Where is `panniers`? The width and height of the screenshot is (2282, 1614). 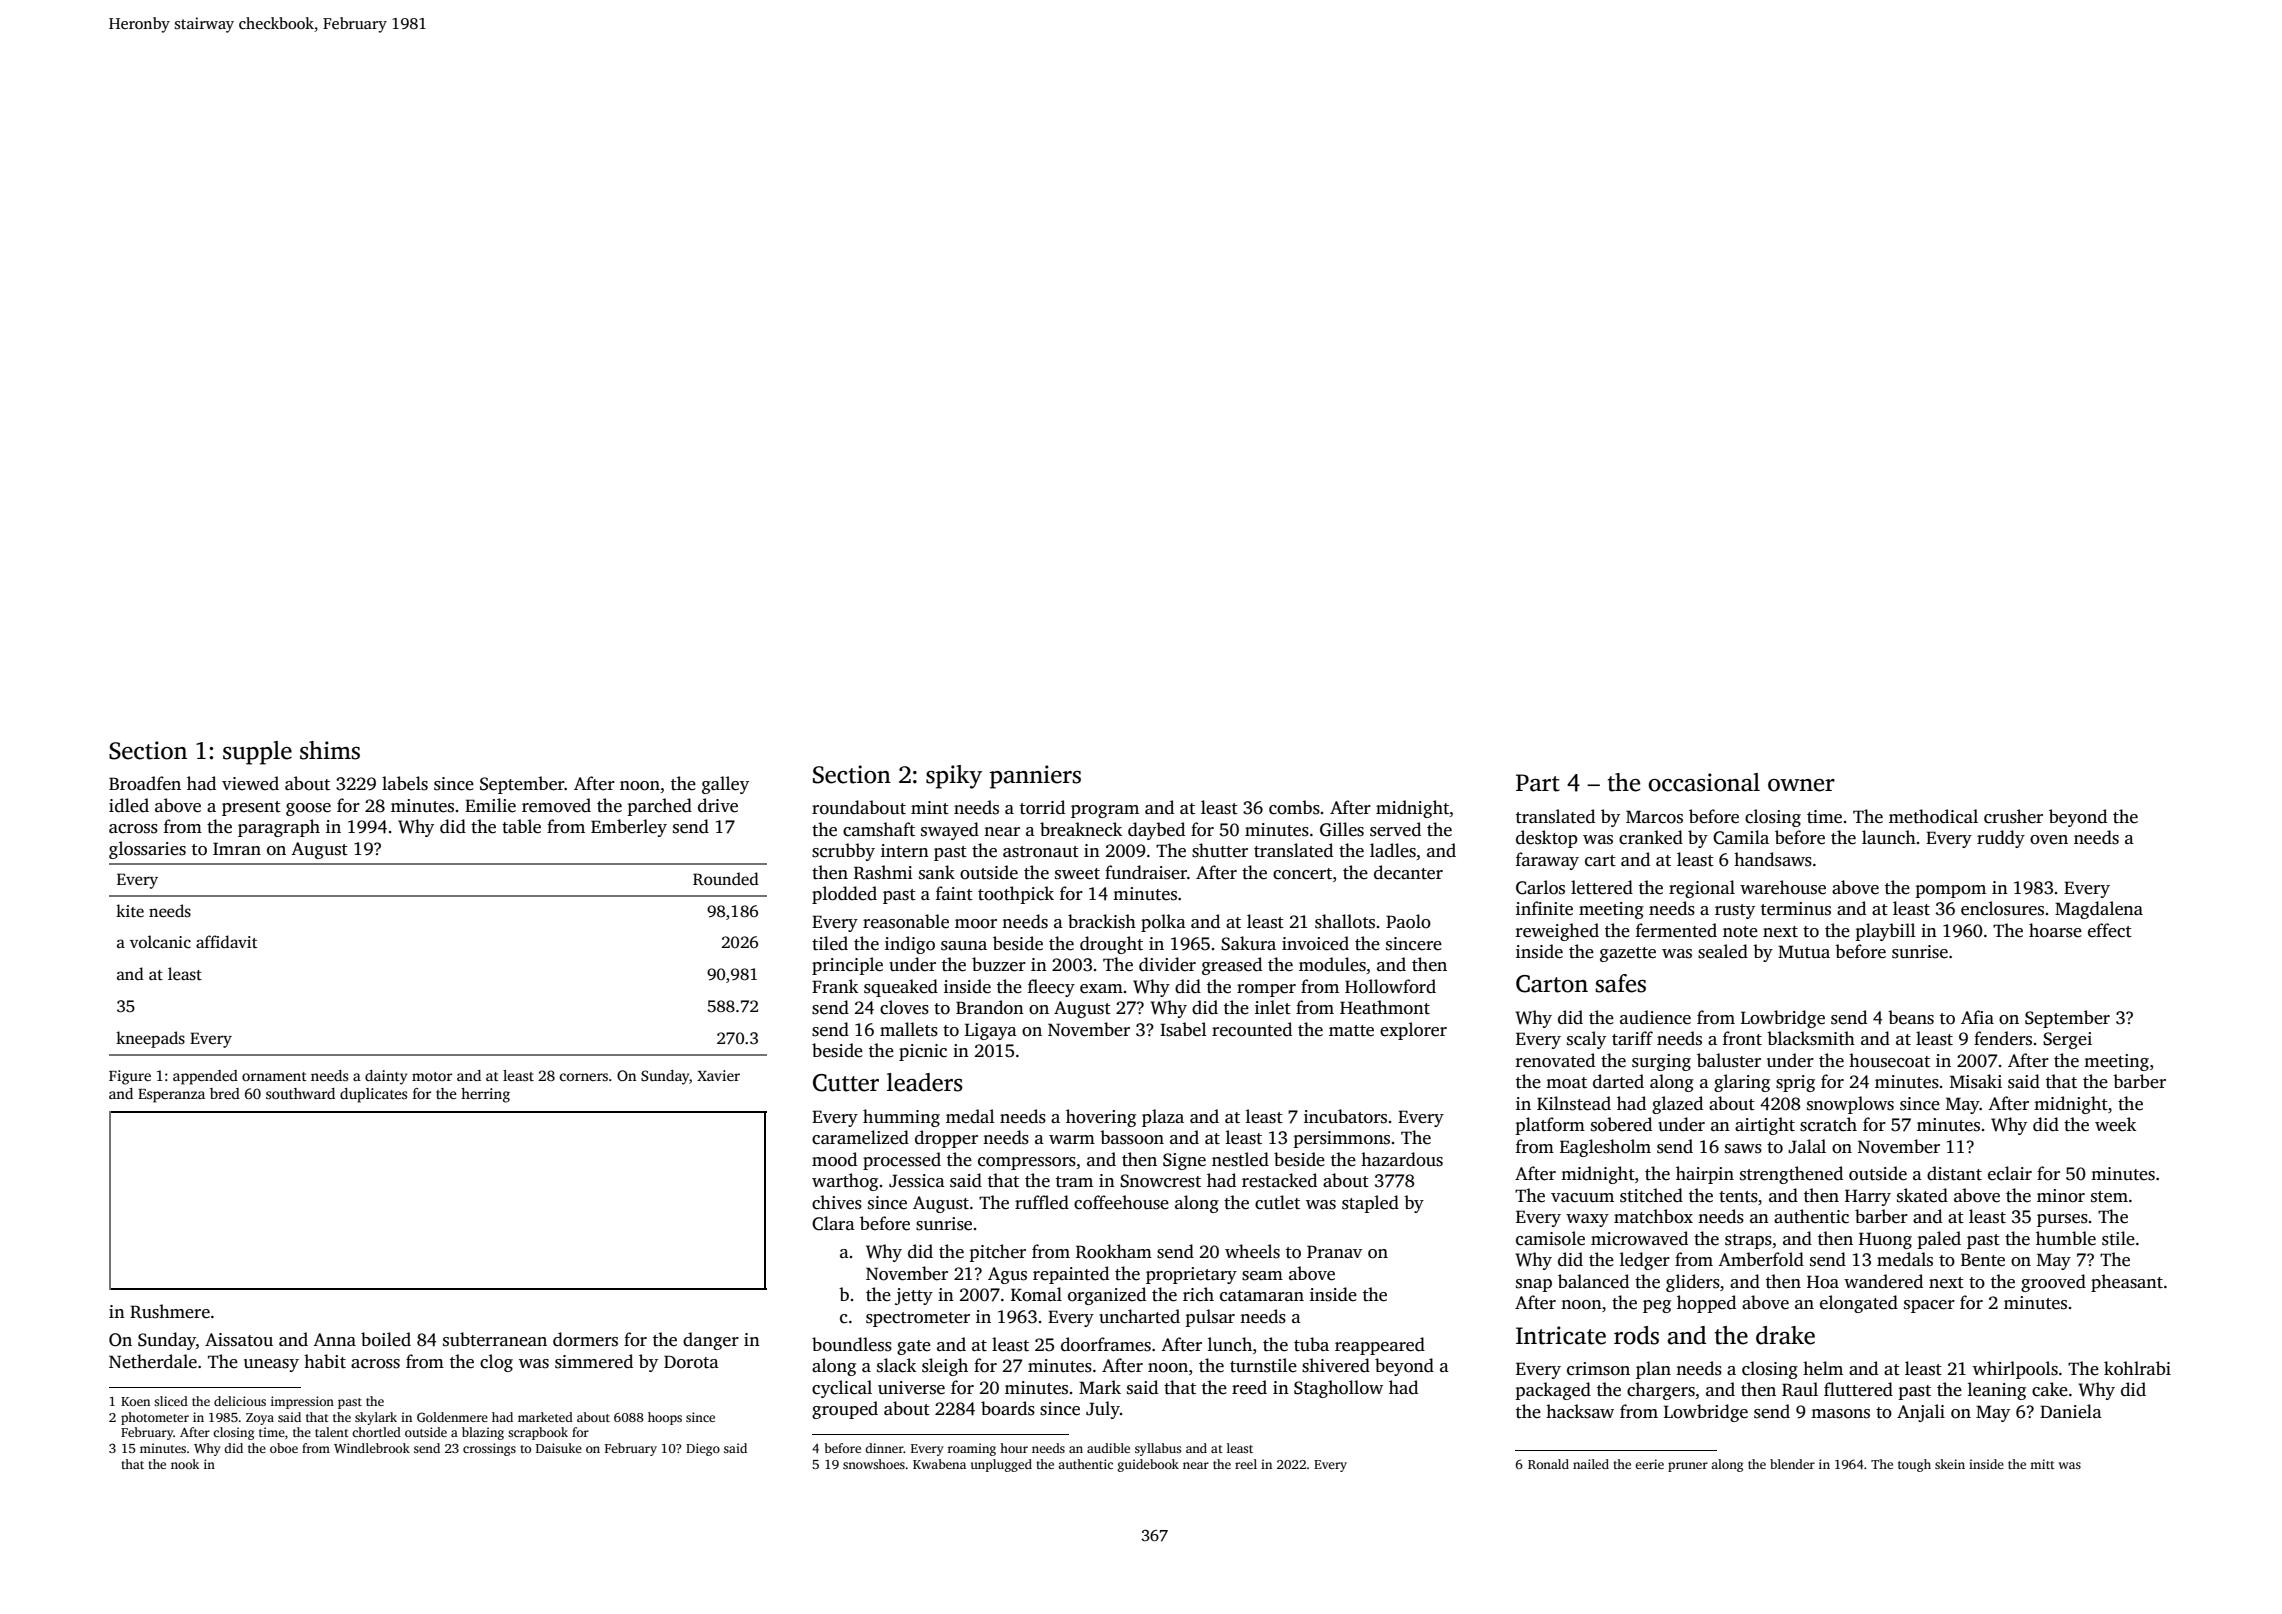 panniers is located at coordinates (1035, 777).
